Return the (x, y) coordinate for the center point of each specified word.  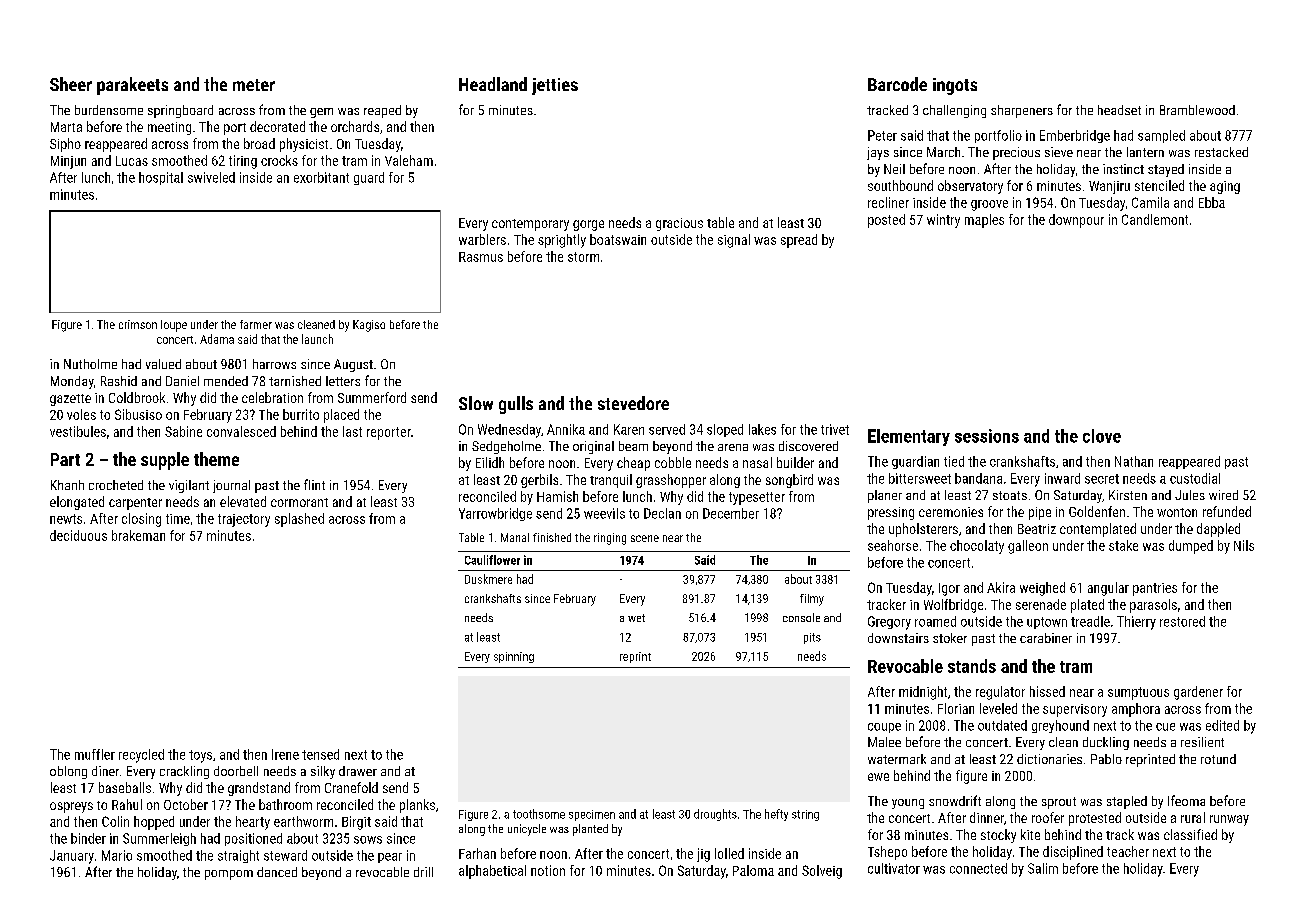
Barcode (897, 84)
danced (277, 872)
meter (254, 85)
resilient (1202, 742)
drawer (358, 771)
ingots (955, 86)
